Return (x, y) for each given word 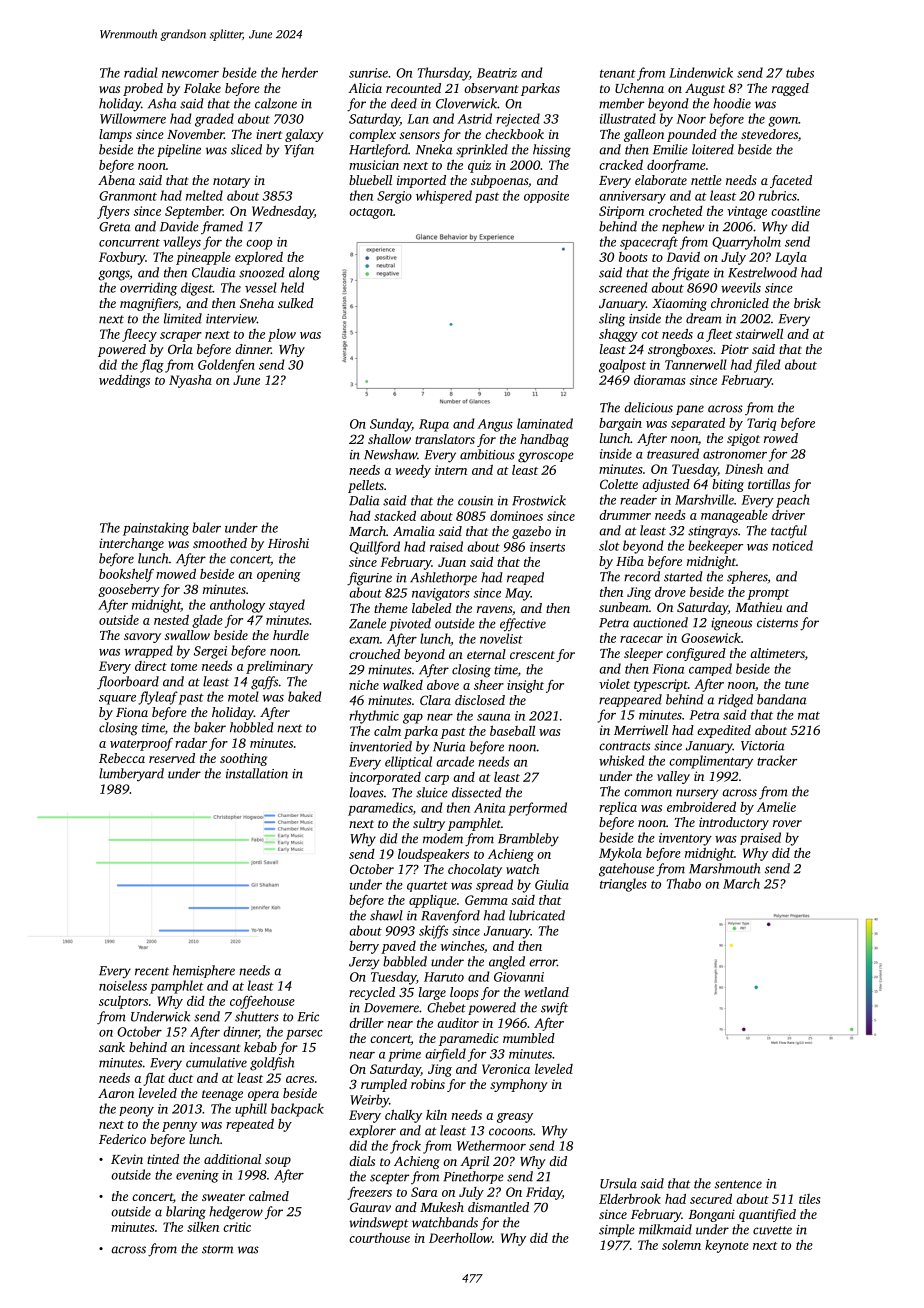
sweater (223, 1197)
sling (612, 320)
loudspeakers (433, 855)
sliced (246, 149)
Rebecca (122, 758)
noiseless (123, 985)
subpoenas (499, 181)
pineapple (203, 258)
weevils (741, 287)
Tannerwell (696, 364)
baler (206, 527)
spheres (747, 577)
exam (364, 640)
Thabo (684, 883)
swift (554, 1009)
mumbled (529, 1038)
